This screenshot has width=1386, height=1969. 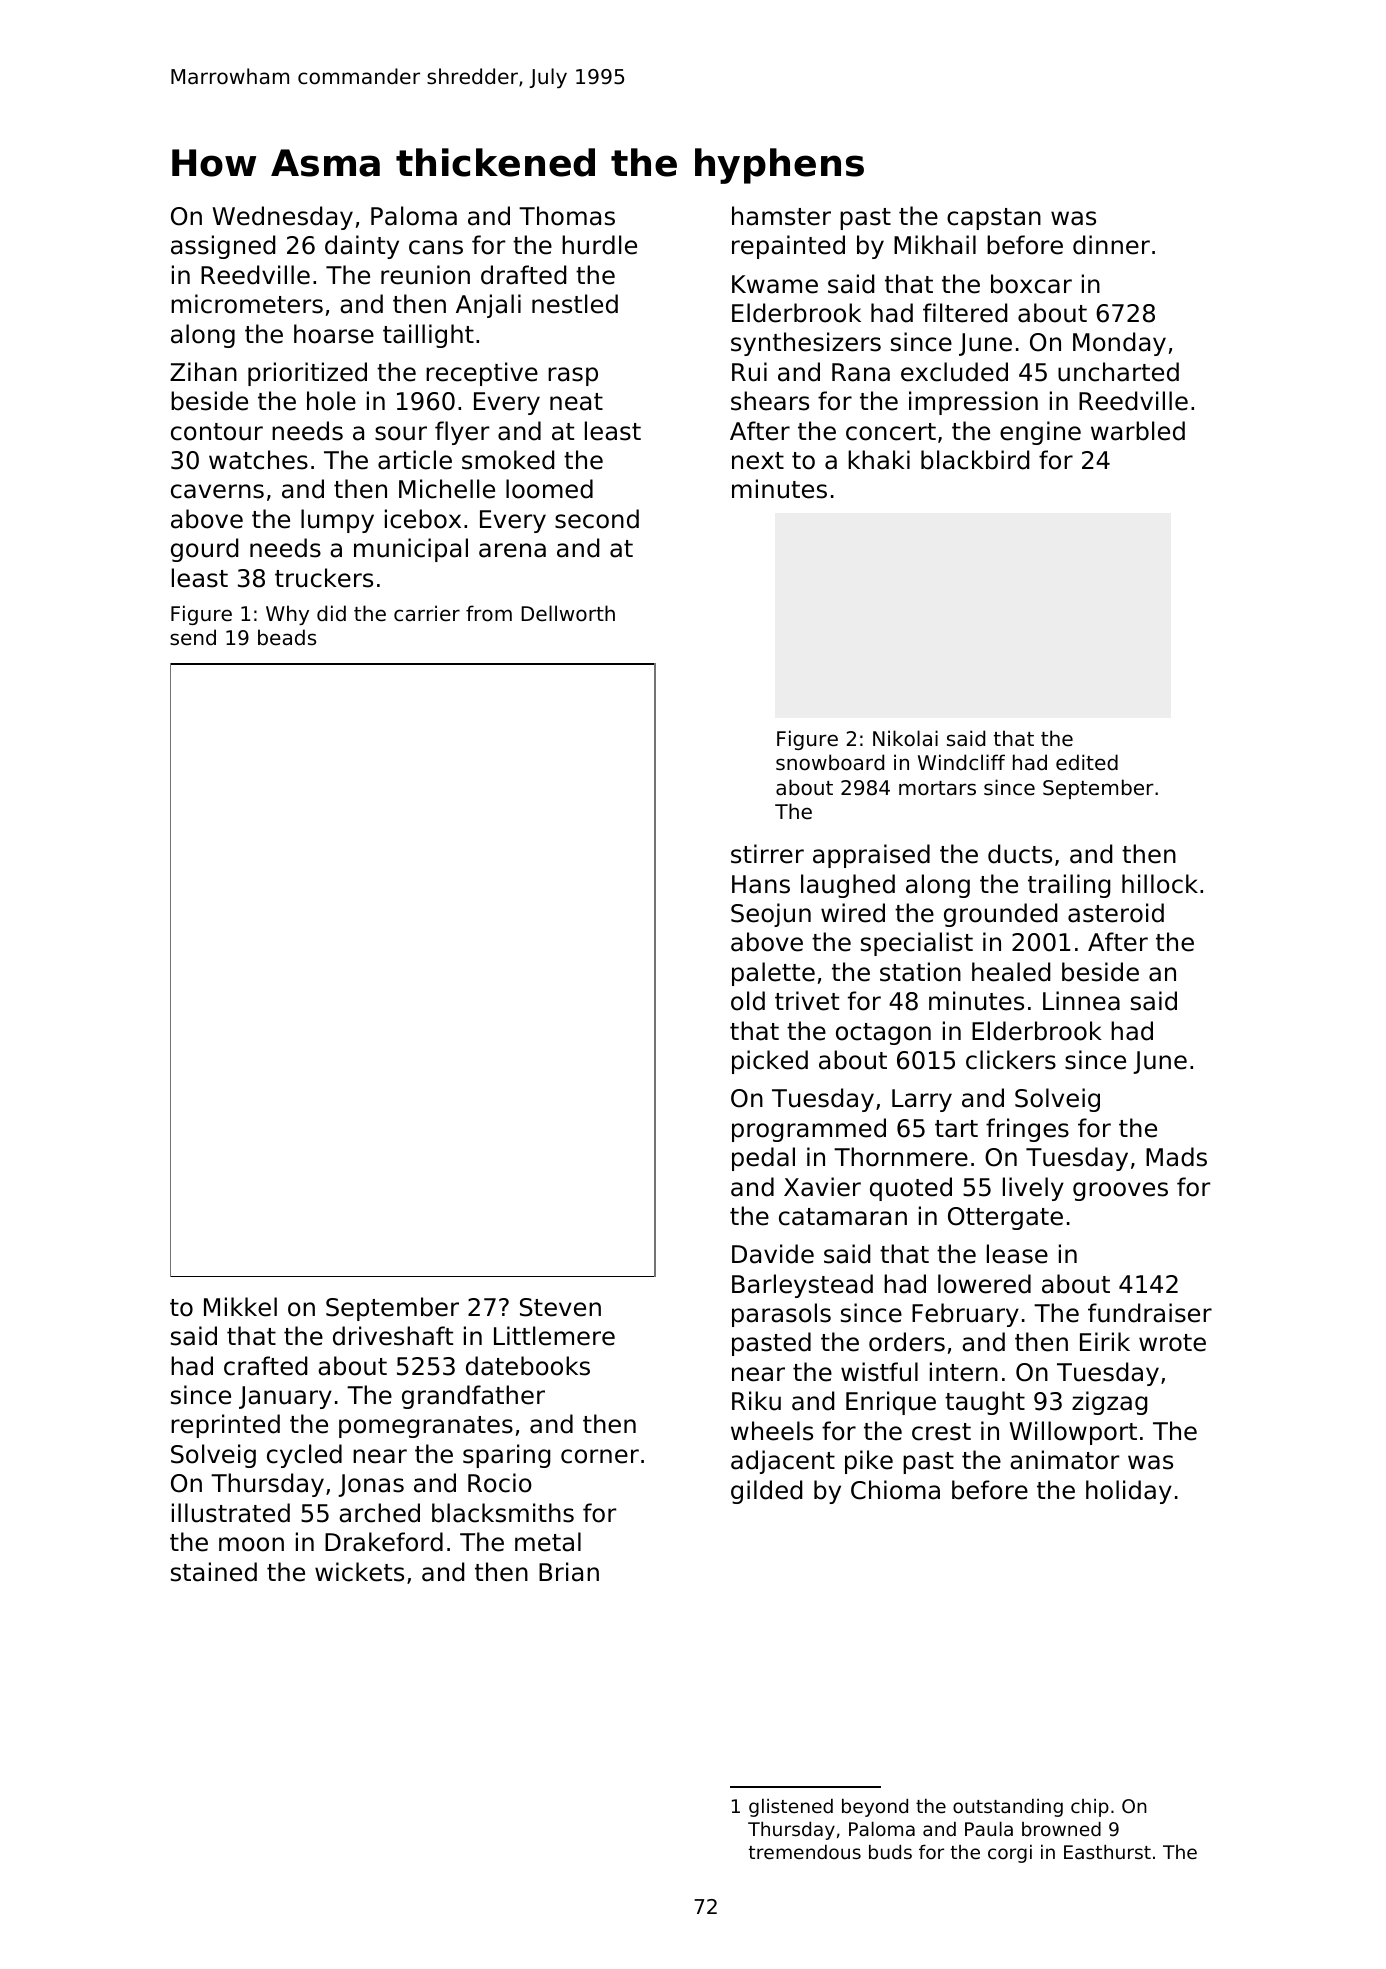 I want to click on send, so click(x=193, y=637).
